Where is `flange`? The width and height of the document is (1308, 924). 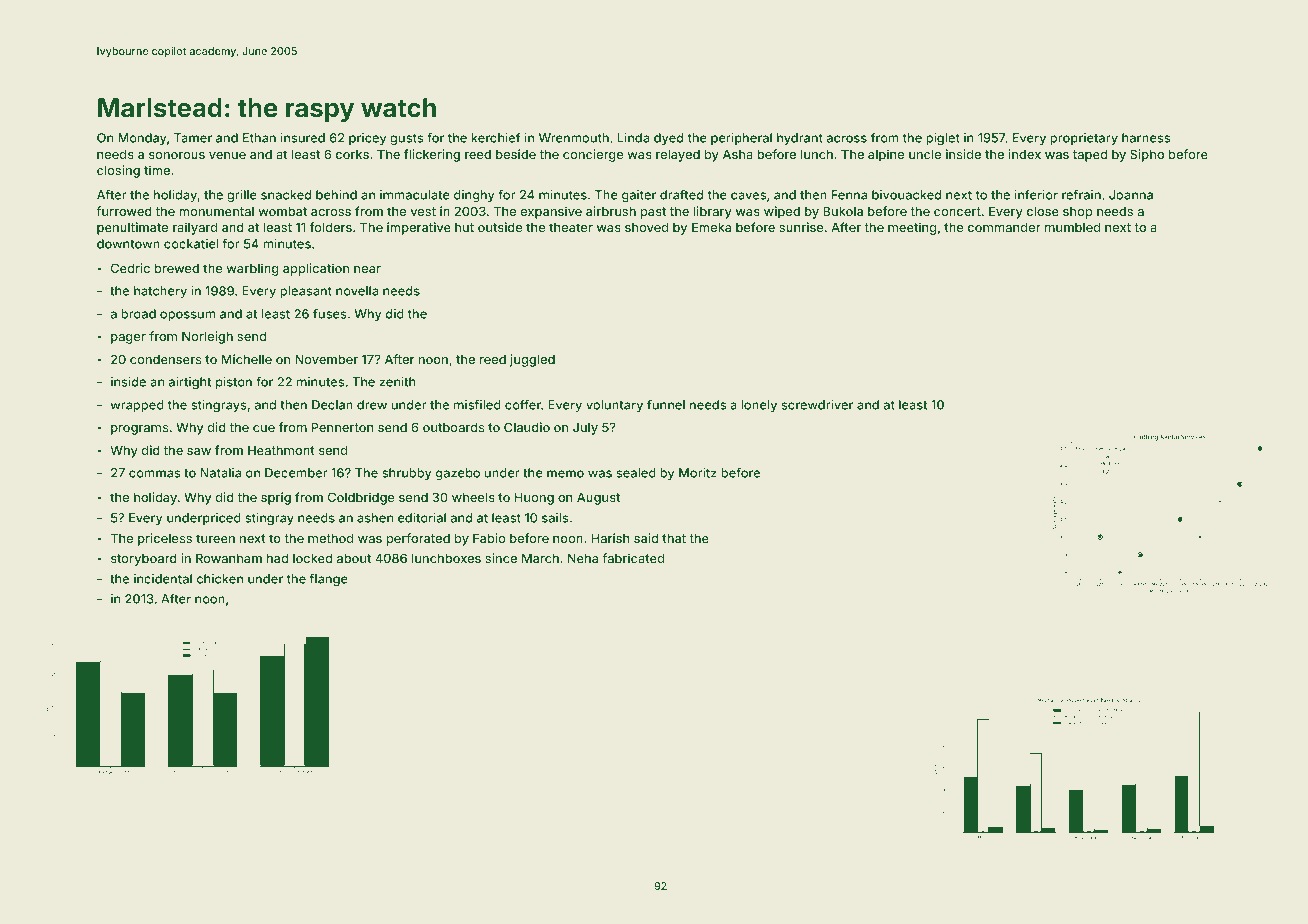 flange is located at coordinates (329, 580).
